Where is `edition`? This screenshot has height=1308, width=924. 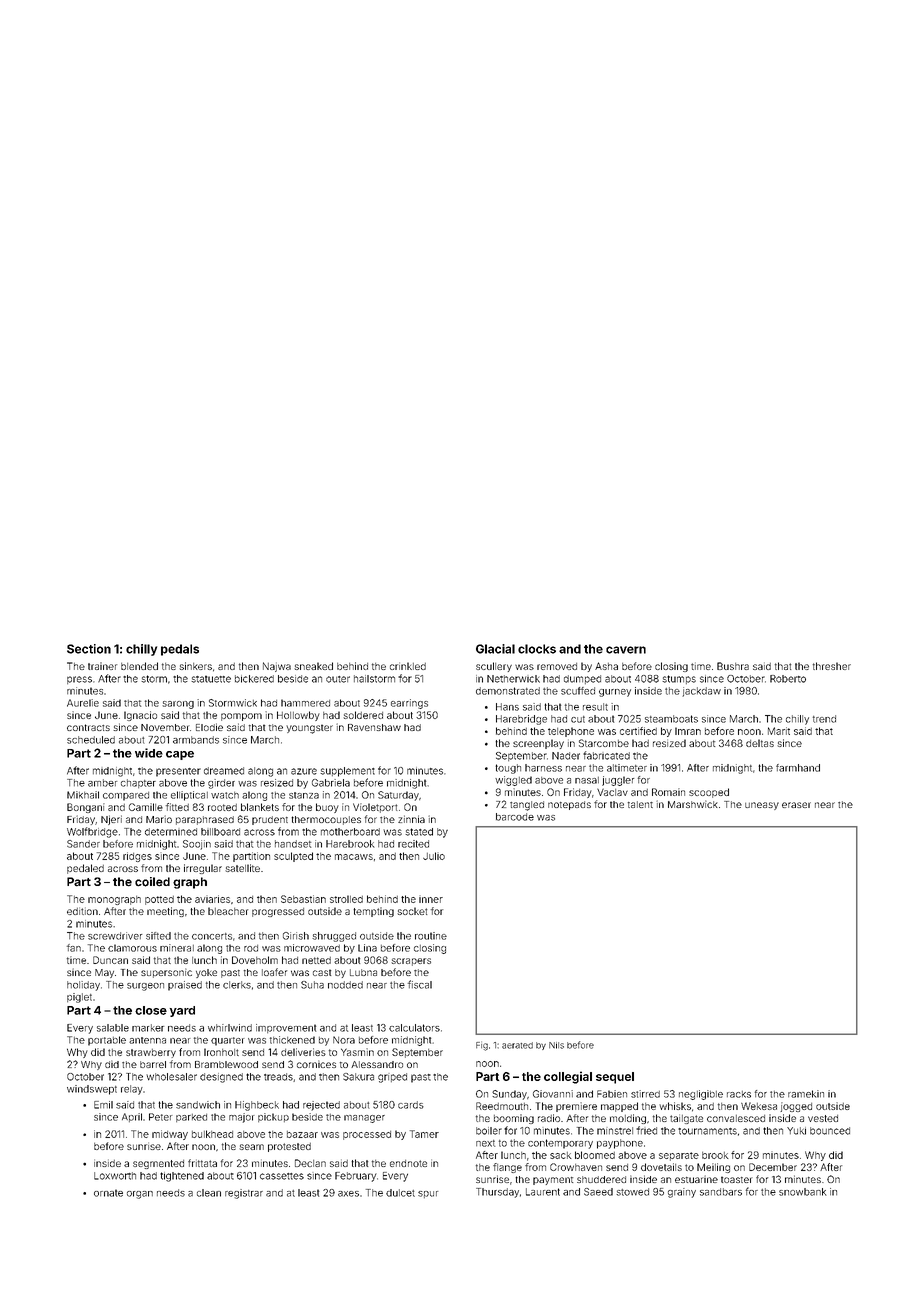
edition is located at coordinates (82, 911).
